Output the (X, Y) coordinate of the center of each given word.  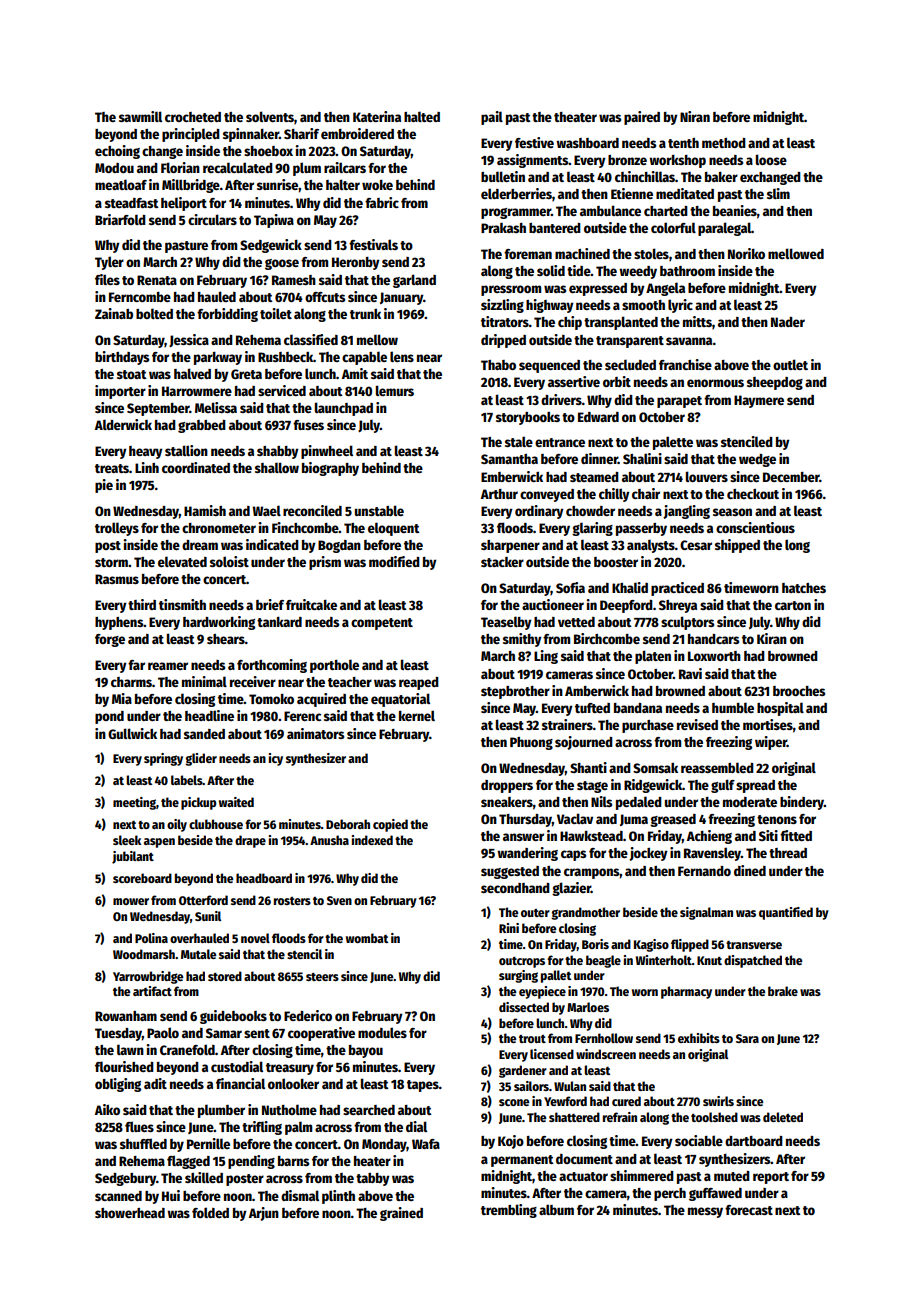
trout (532, 1039)
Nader (788, 322)
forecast (749, 1210)
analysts (651, 546)
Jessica (189, 340)
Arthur (499, 494)
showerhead (130, 1213)
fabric (382, 202)
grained (401, 1214)
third (142, 604)
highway (550, 306)
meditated (685, 193)
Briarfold (120, 219)
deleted (783, 1117)
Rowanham (126, 1016)
